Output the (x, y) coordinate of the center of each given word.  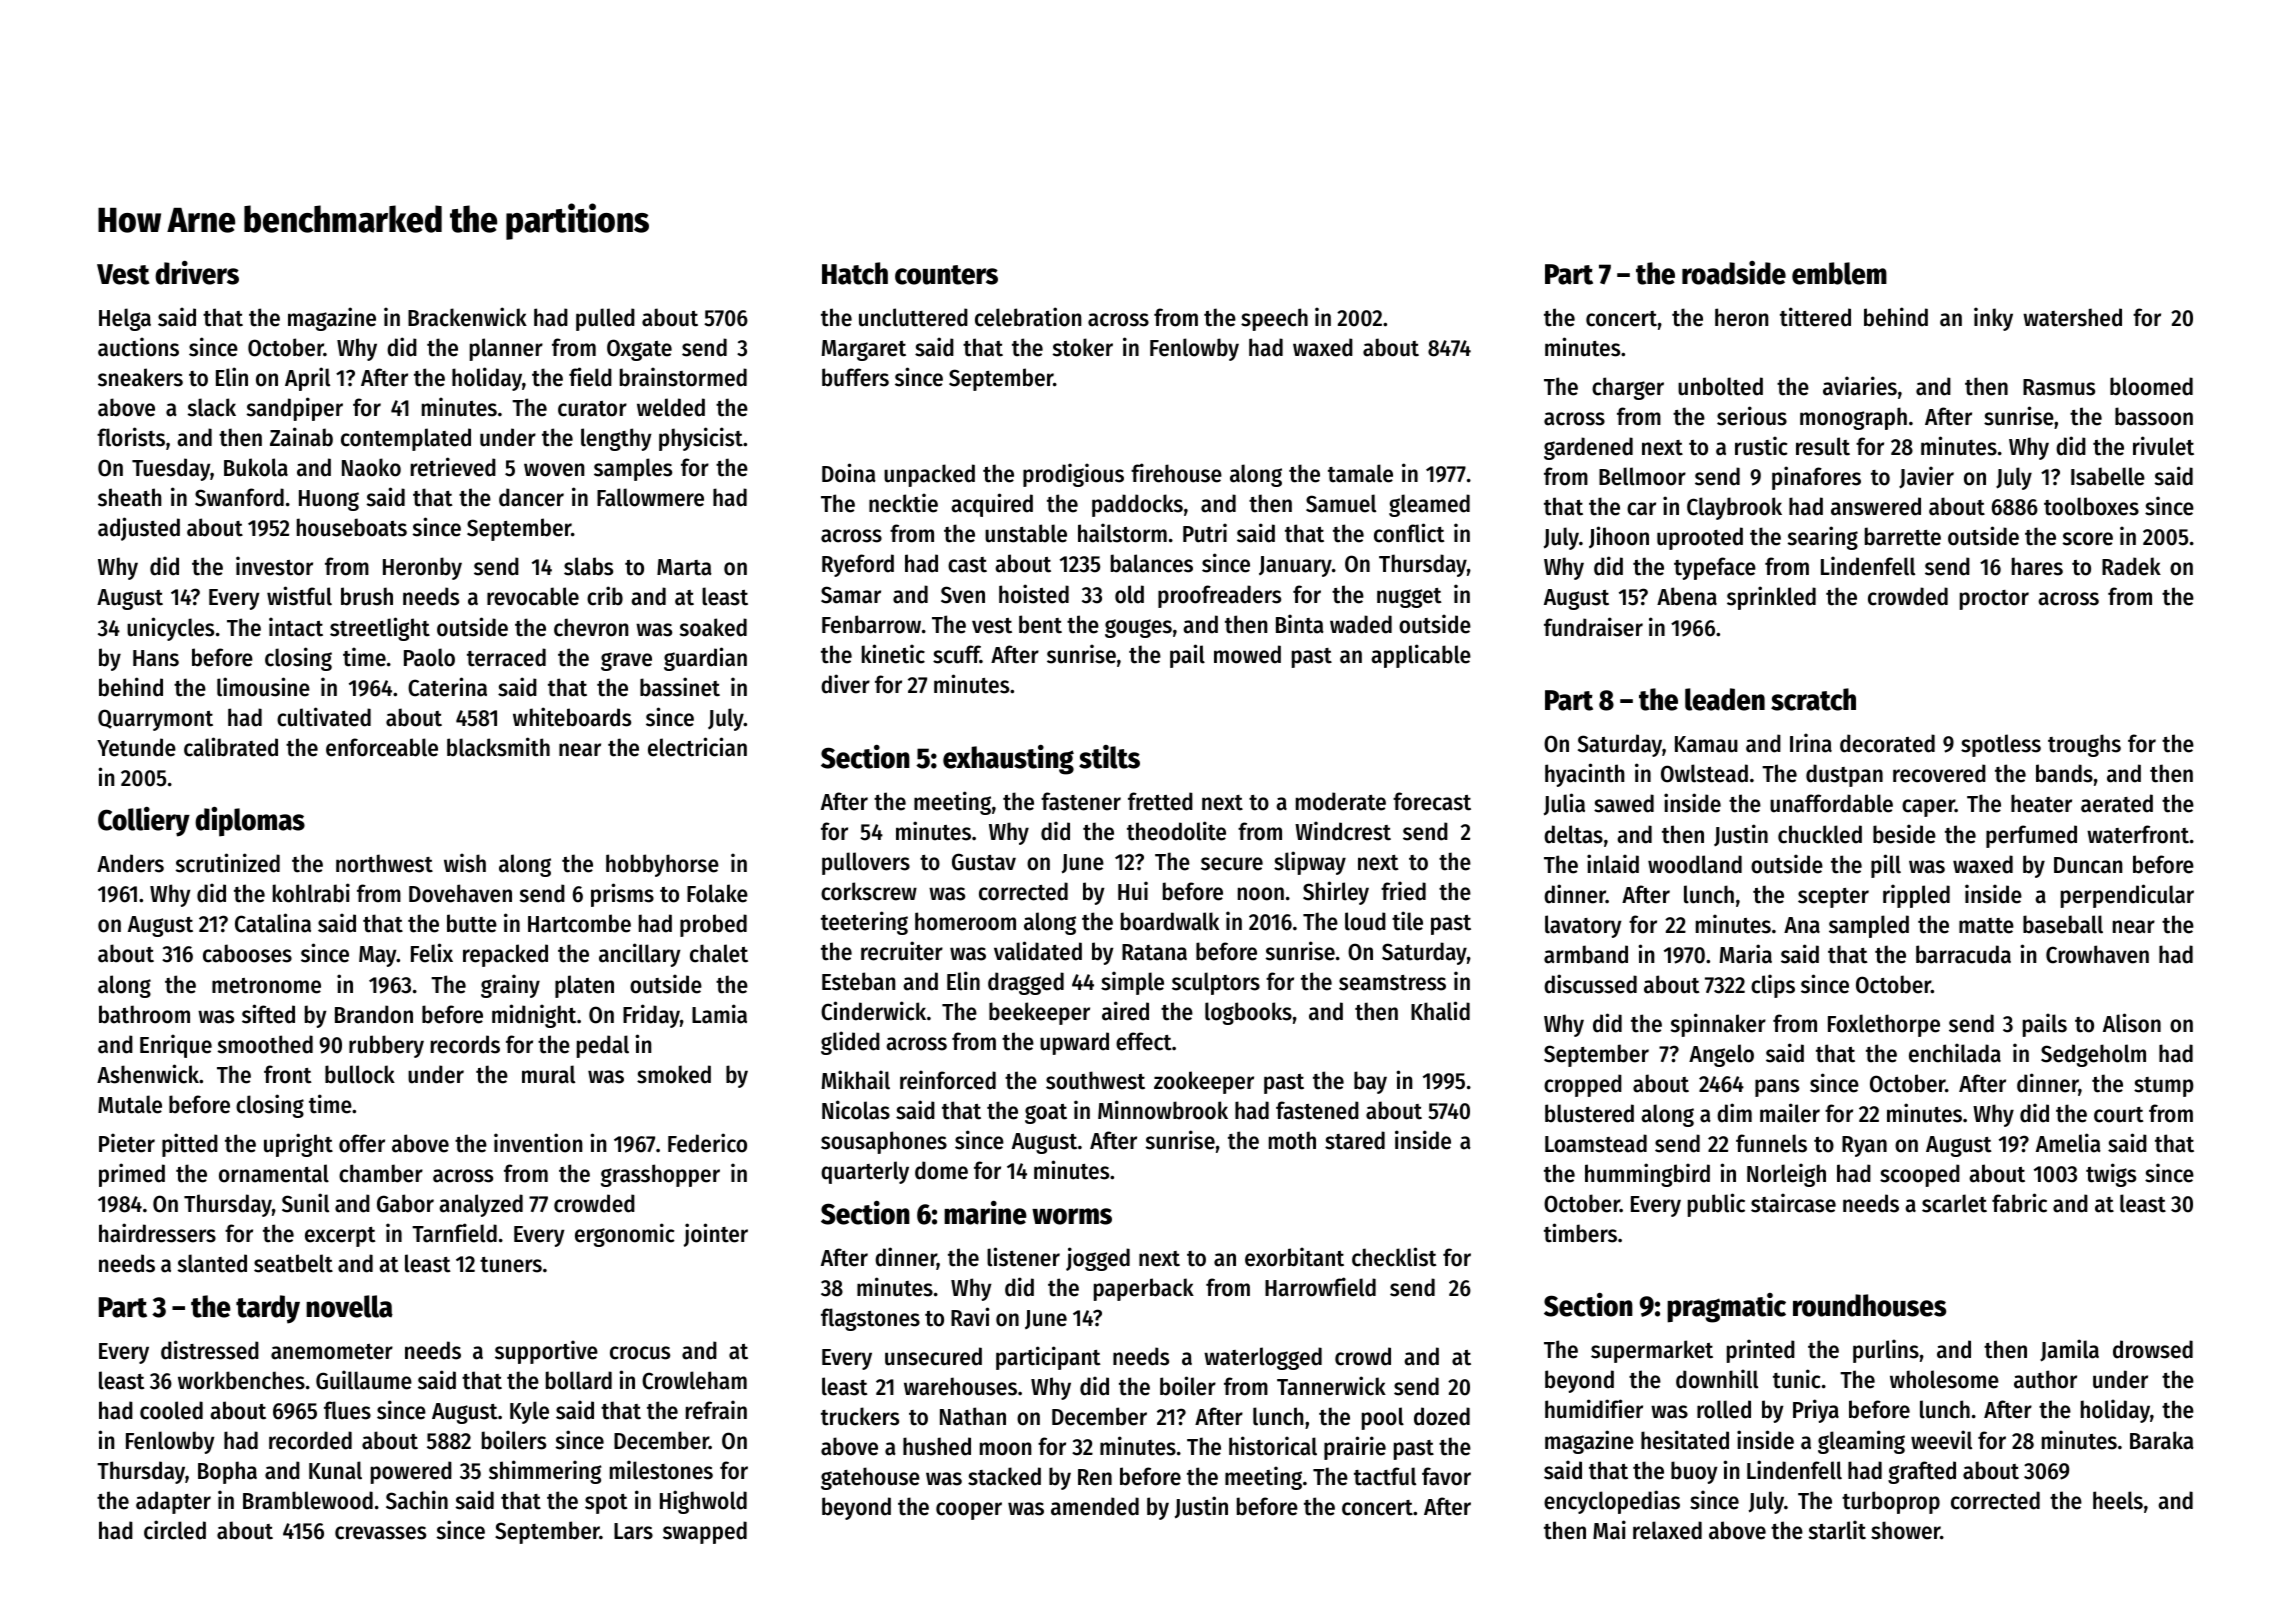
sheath (129, 497)
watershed (2072, 317)
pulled (605, 319)
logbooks (1248, 1013)
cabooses (247, 953)
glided (850, 1043)
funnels (1771, 1143)
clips (1773, 986)
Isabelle (2108, 476)
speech (1274, 319)
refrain (716, 1410)
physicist (701, 439)
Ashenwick (148, 1074)
